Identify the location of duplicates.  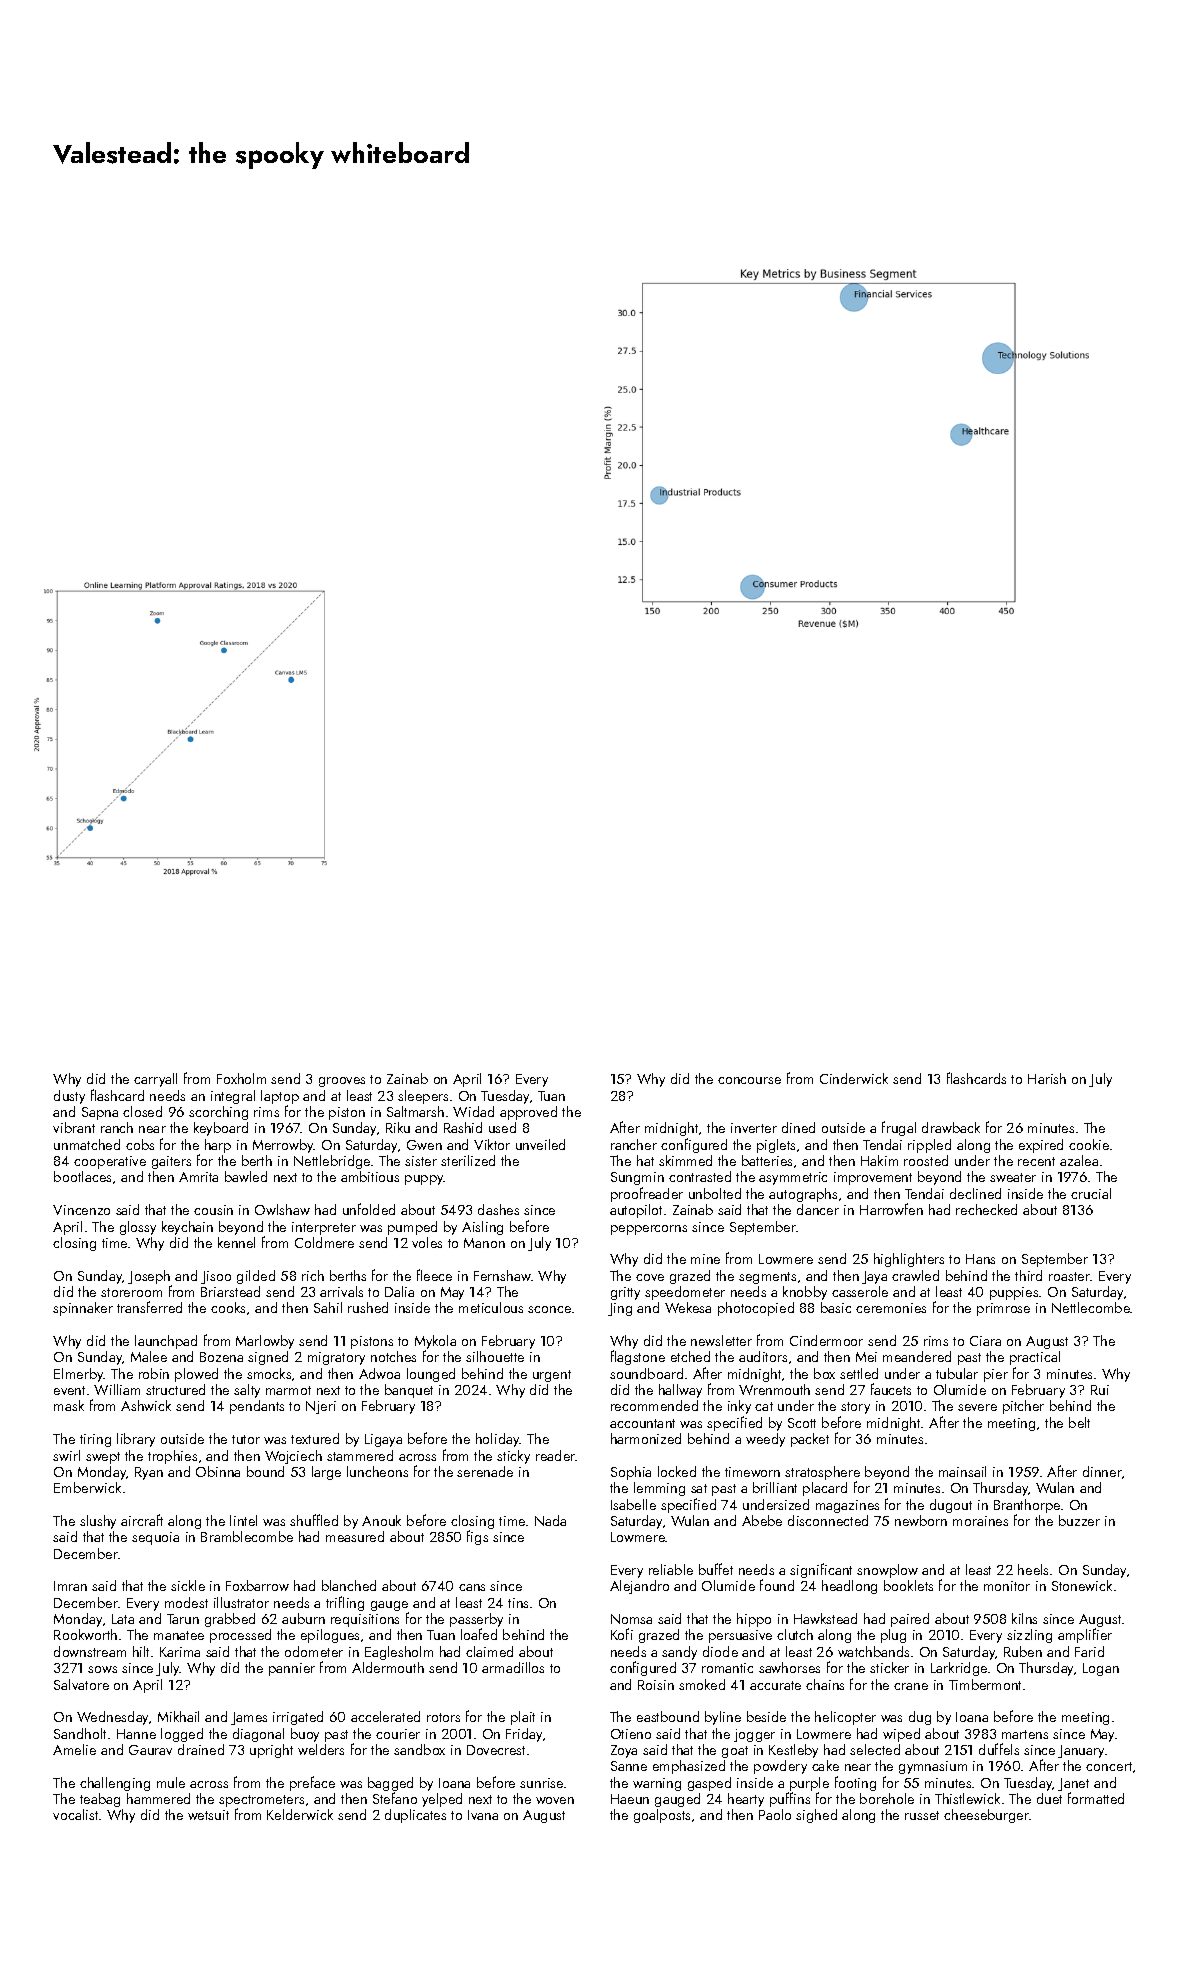
(415, 1816).
